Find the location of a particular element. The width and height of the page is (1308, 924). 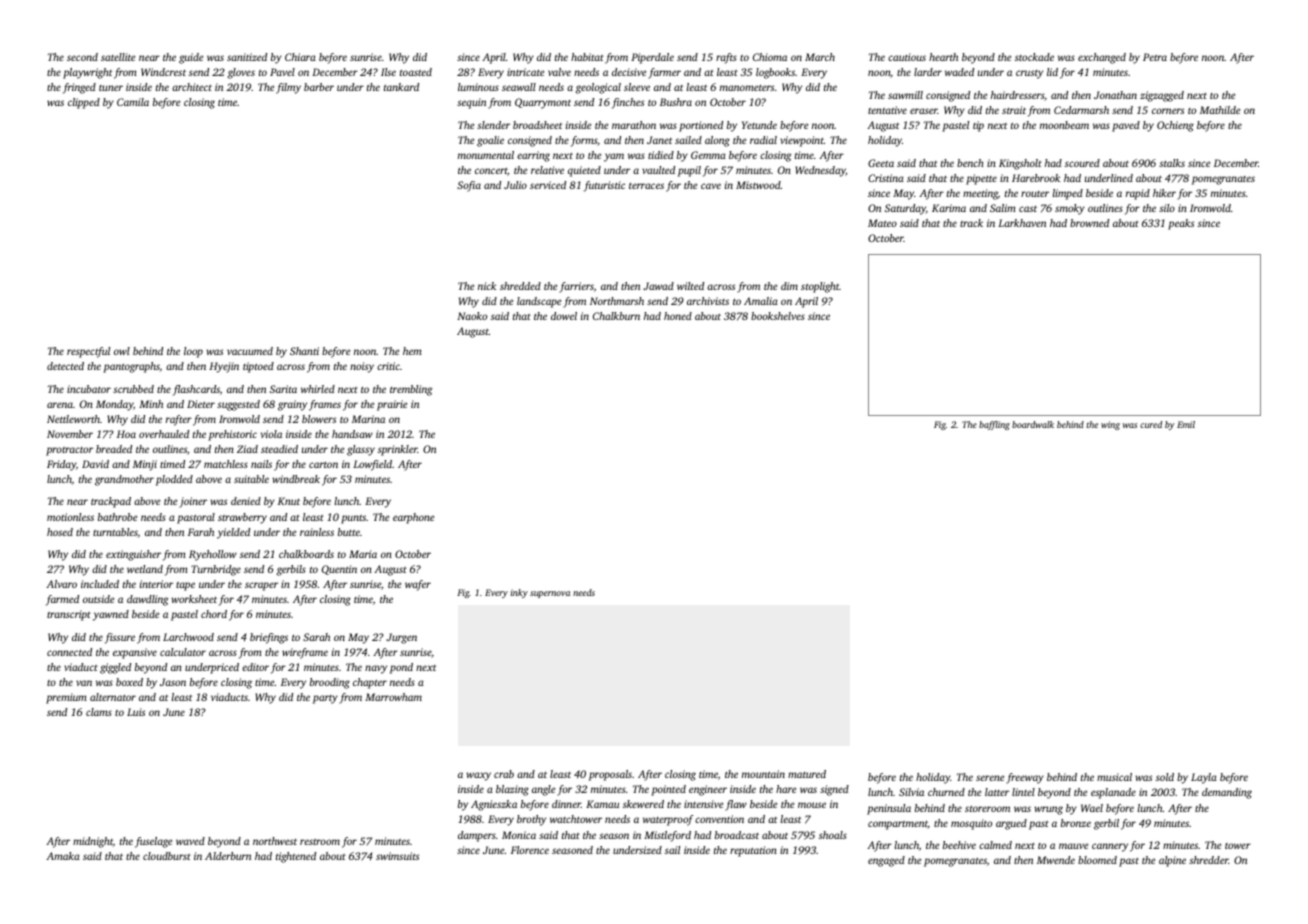

Farah is located at coordinates (201, 532).
